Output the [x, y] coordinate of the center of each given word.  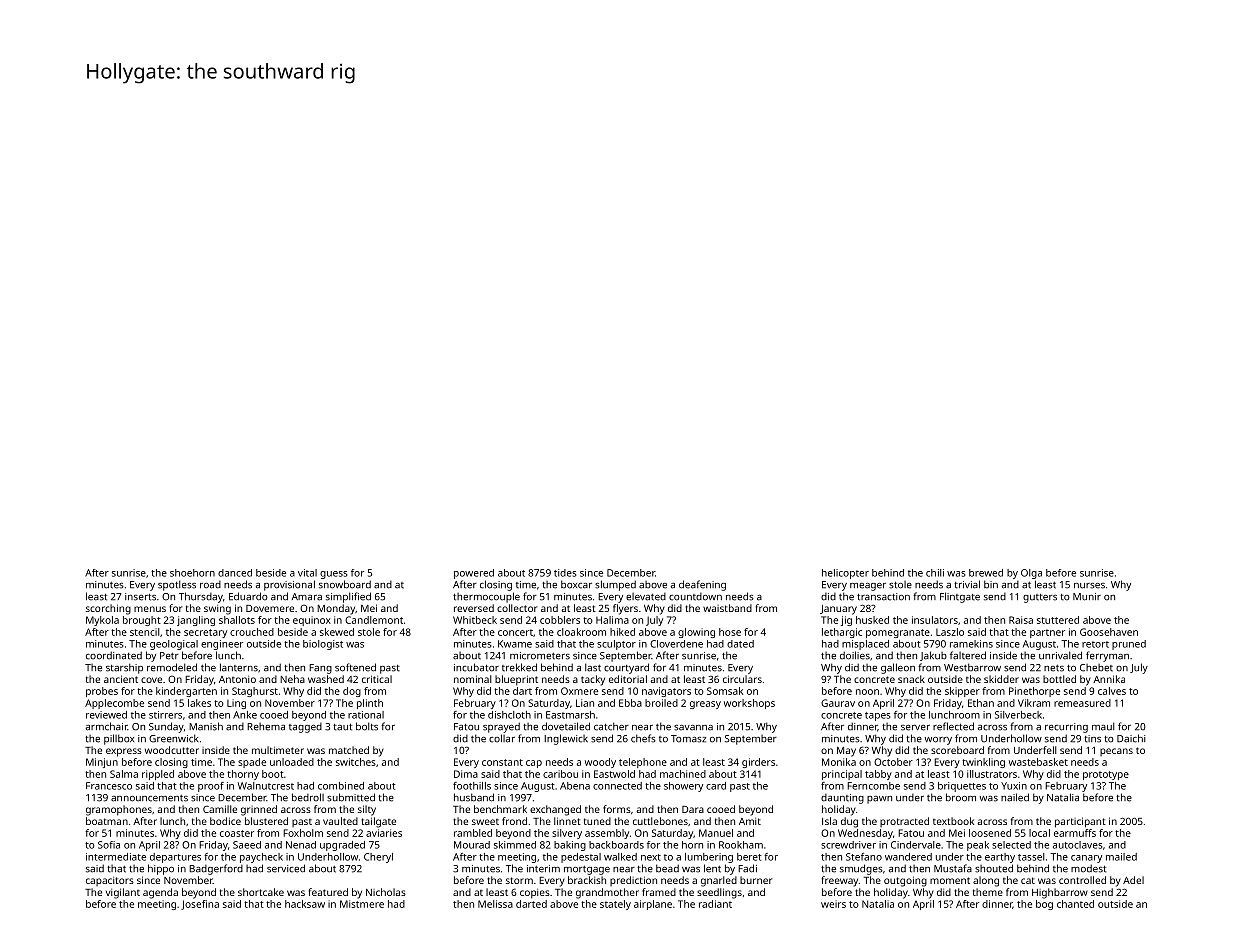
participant [1080, 822]
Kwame [515, 644]
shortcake [261, 892]
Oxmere [579, 691]
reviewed [106, 715]
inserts [140, 597]
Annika [1109, 679]
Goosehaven [1109, 632]
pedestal [581, 858]
